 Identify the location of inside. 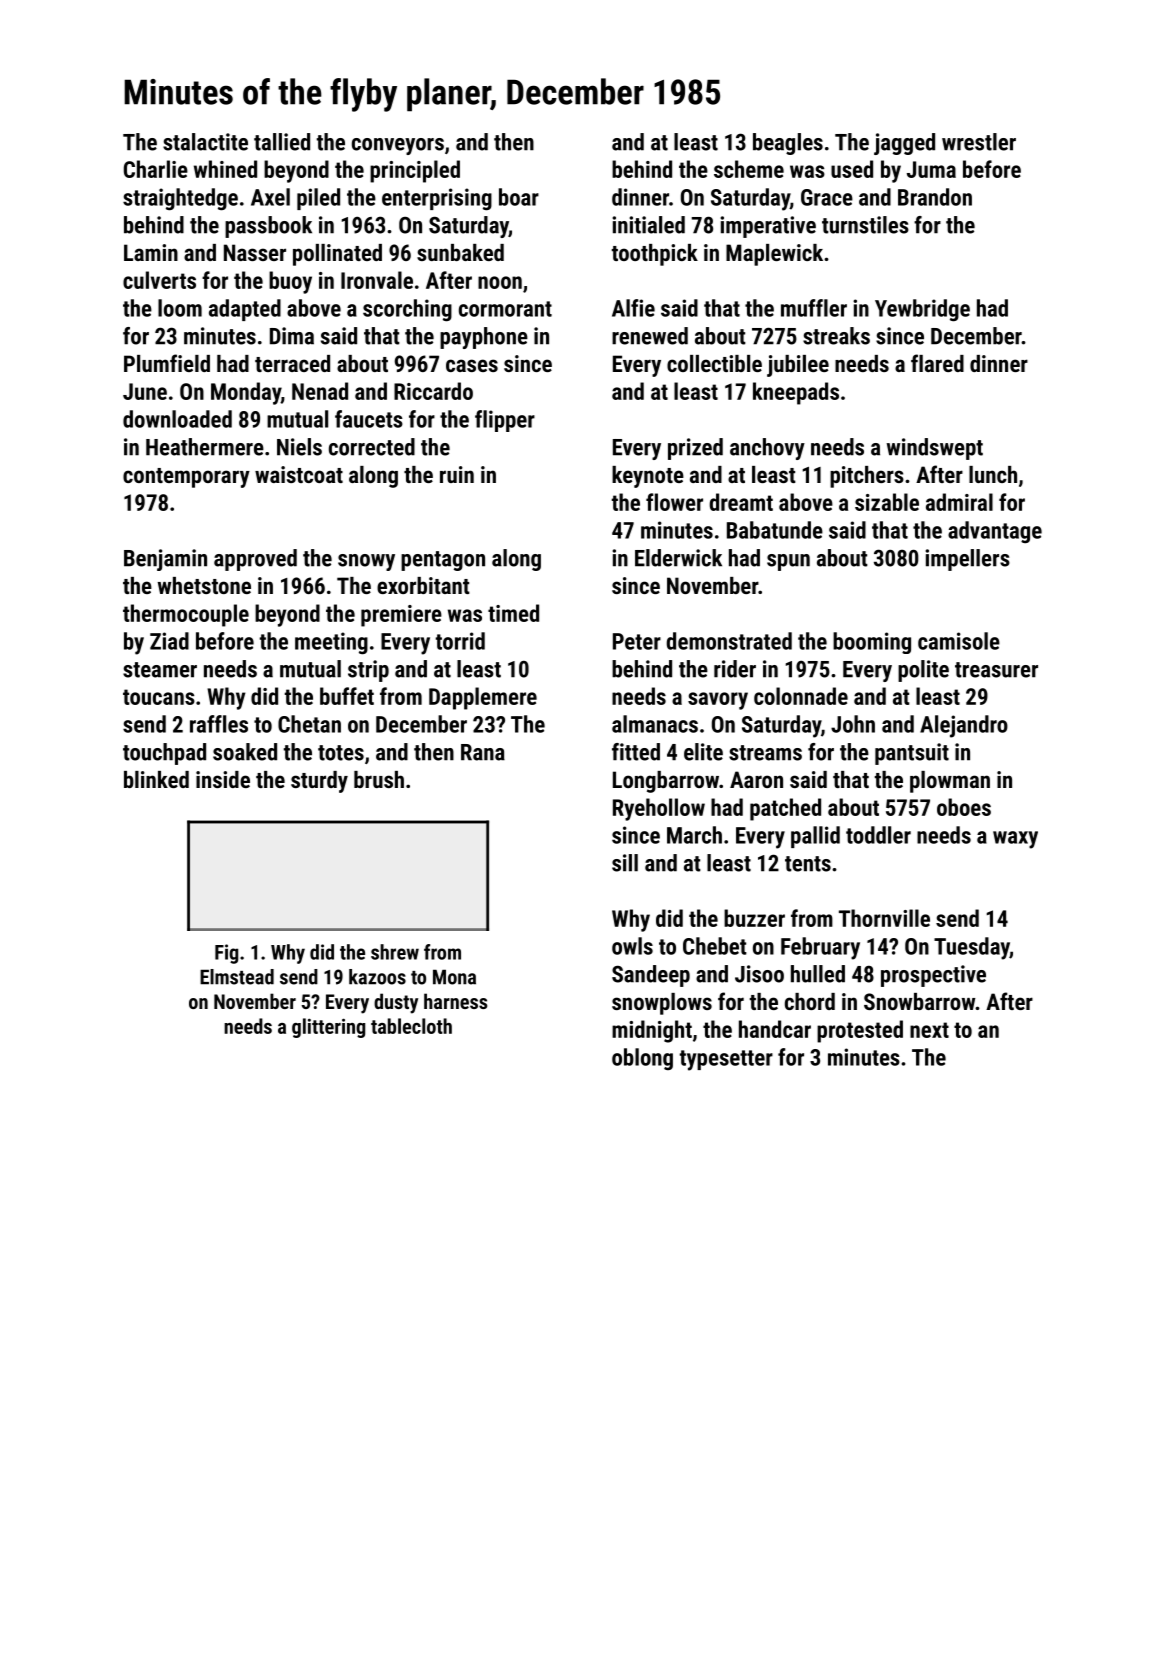
(223, 779).
